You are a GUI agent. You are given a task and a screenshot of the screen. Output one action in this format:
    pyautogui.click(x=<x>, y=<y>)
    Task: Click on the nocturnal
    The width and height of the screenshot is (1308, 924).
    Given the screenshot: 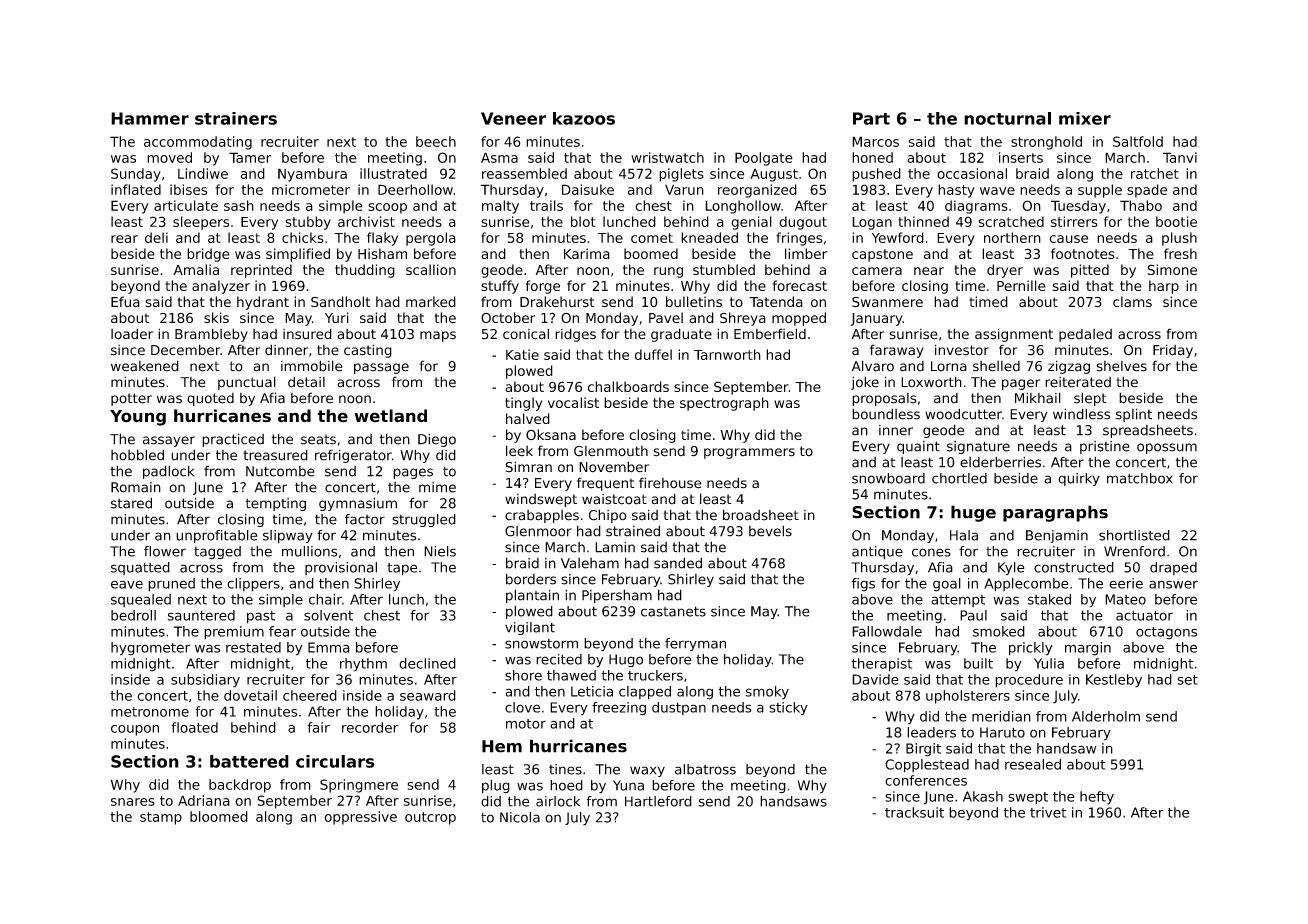 What is the action you would take?
    pyautogui.click(x=1007, y=118)
